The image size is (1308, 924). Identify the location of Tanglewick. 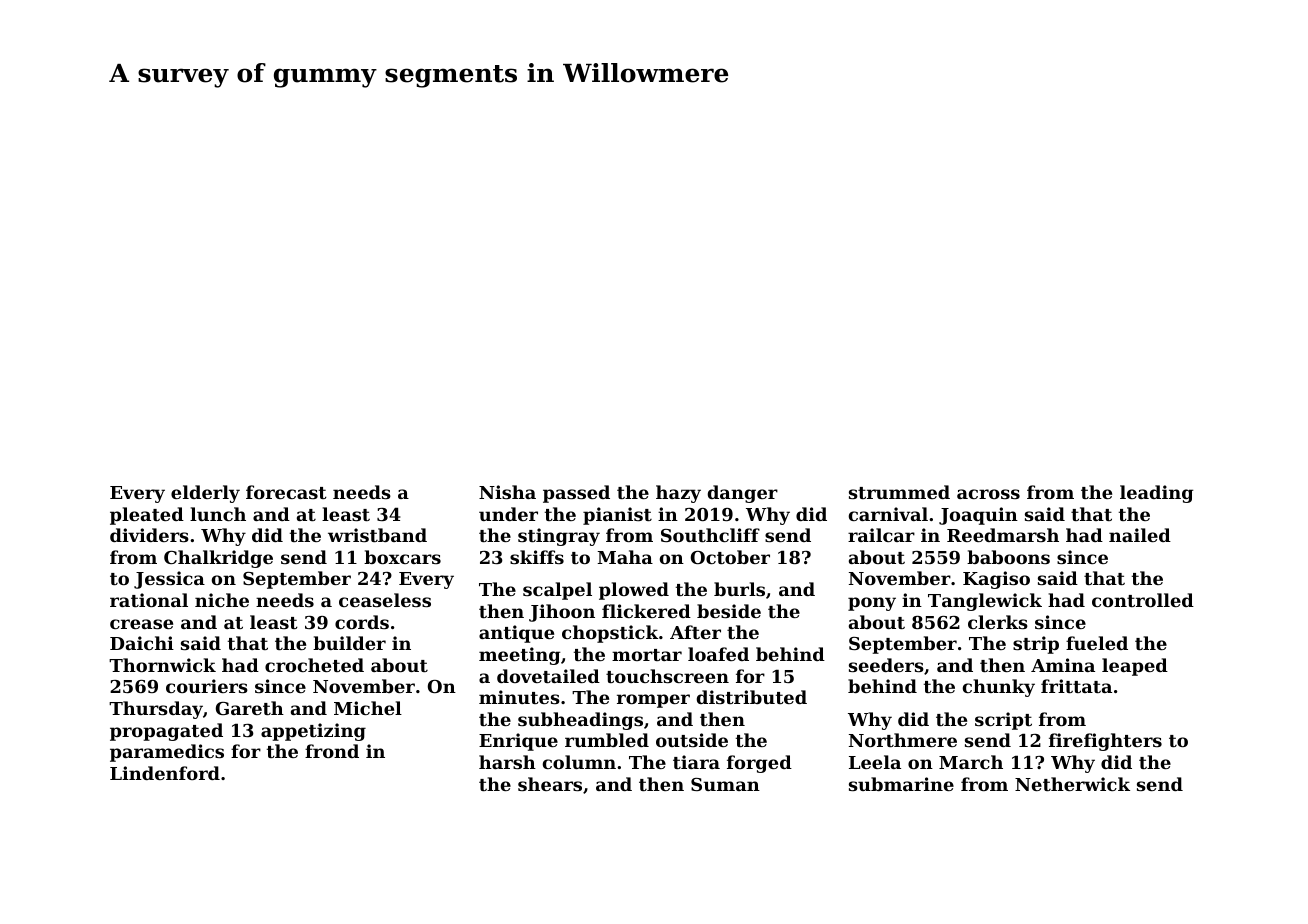
(985, 602).
